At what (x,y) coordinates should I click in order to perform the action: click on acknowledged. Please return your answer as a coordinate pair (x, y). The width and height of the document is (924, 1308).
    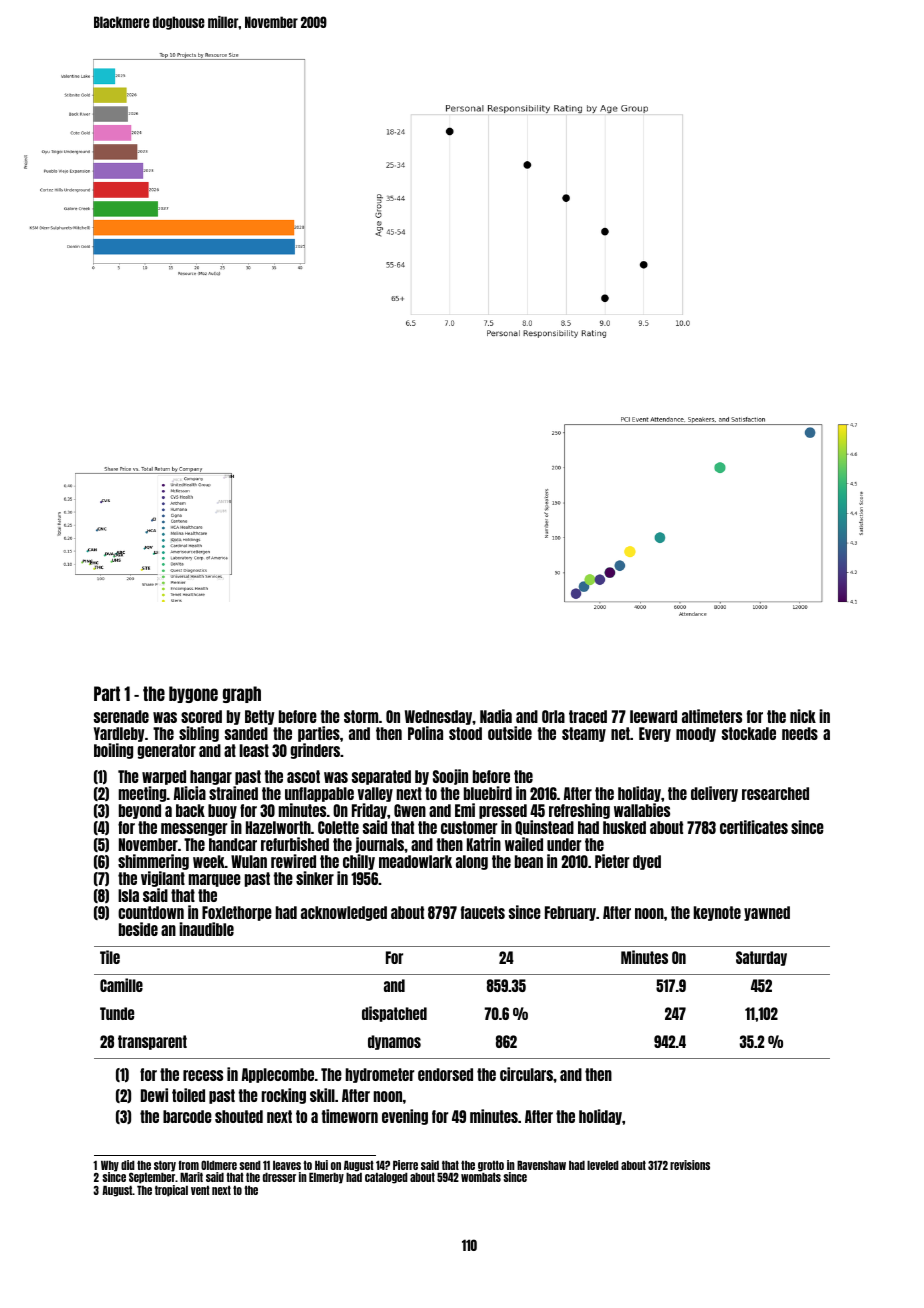
    Looking at the image, I should click on (344, 913).
